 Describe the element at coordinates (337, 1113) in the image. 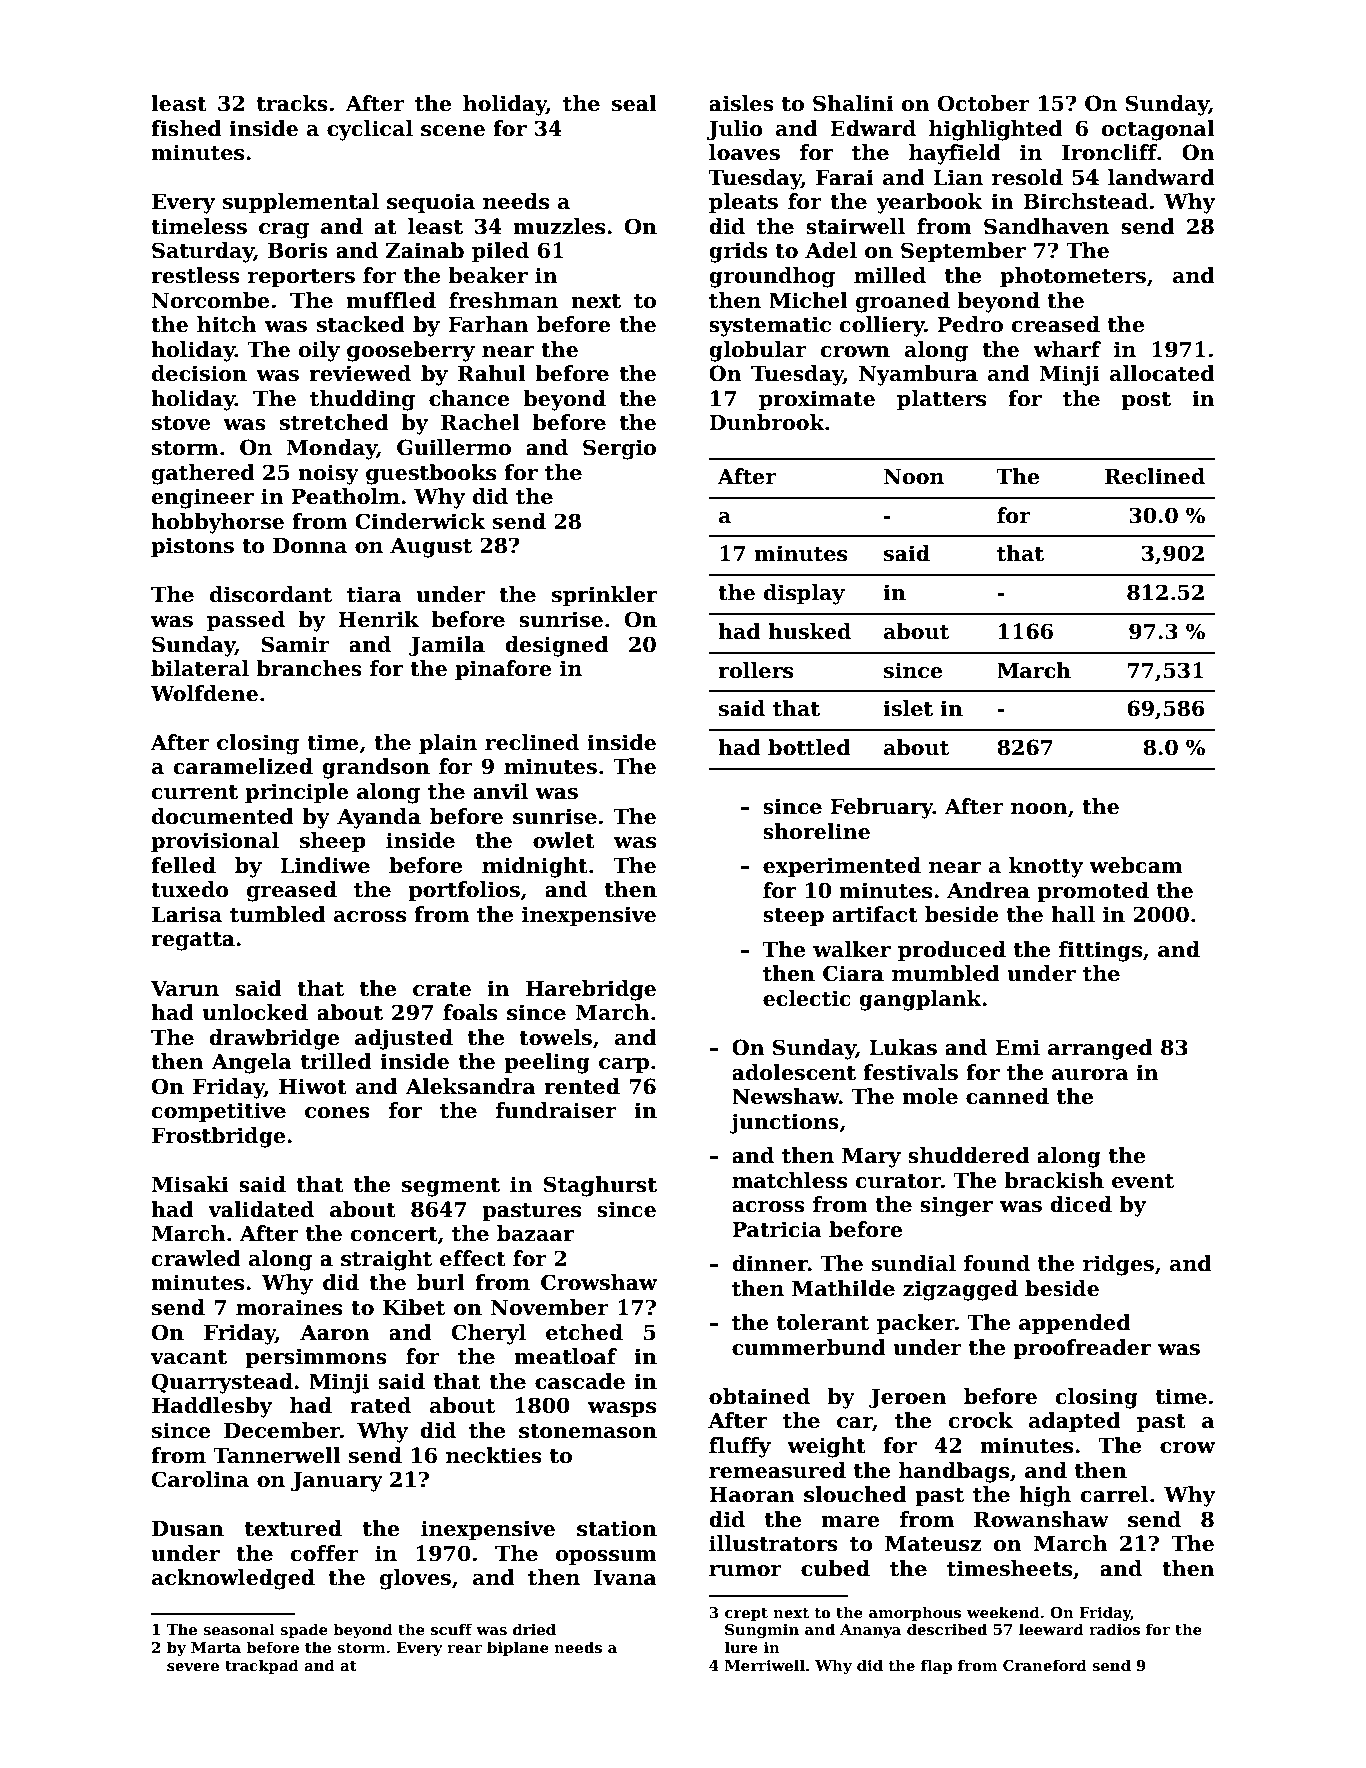

I see `cones` at that location.
